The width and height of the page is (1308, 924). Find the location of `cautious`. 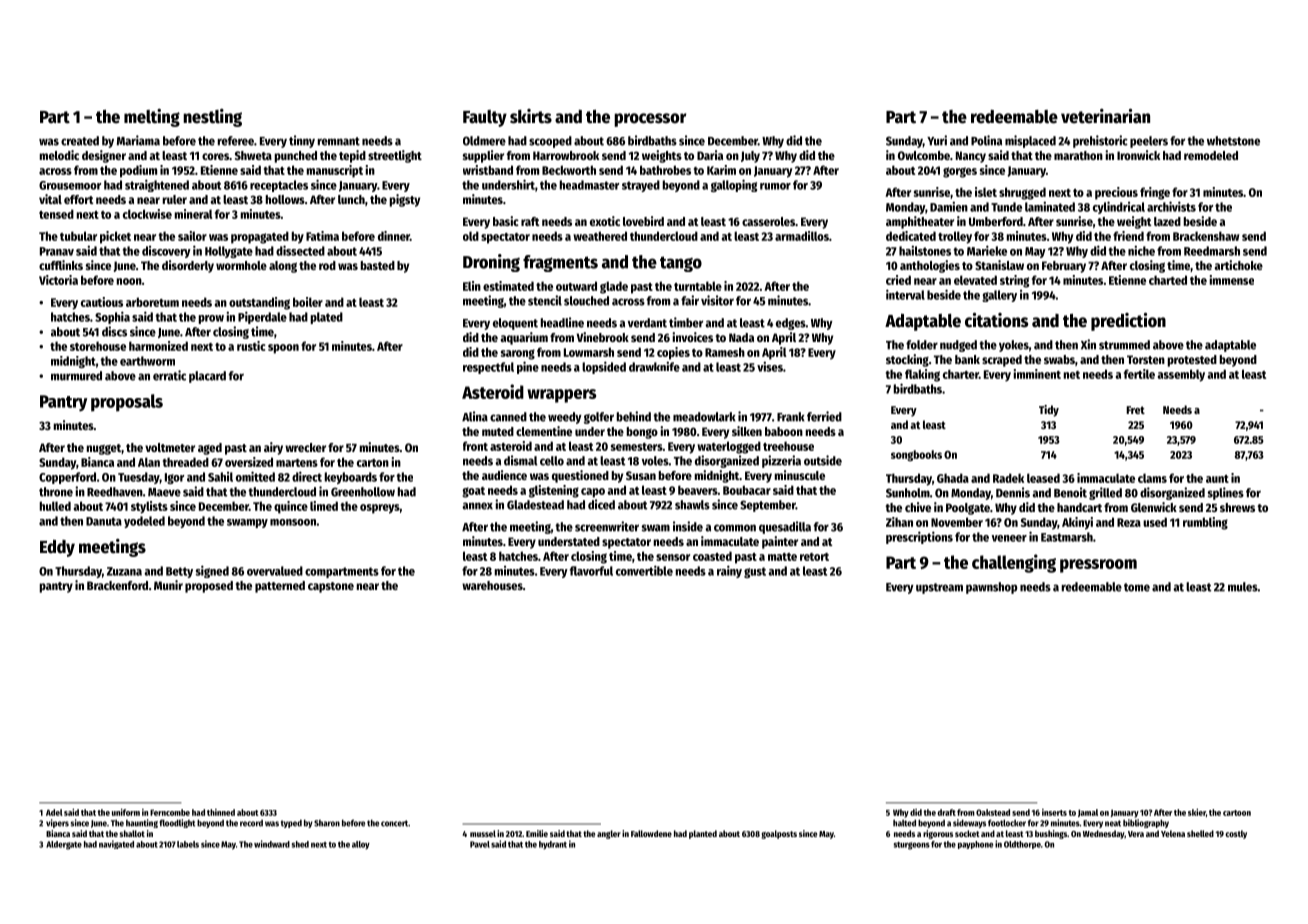

cautious is located at coordinates (102, 302).
